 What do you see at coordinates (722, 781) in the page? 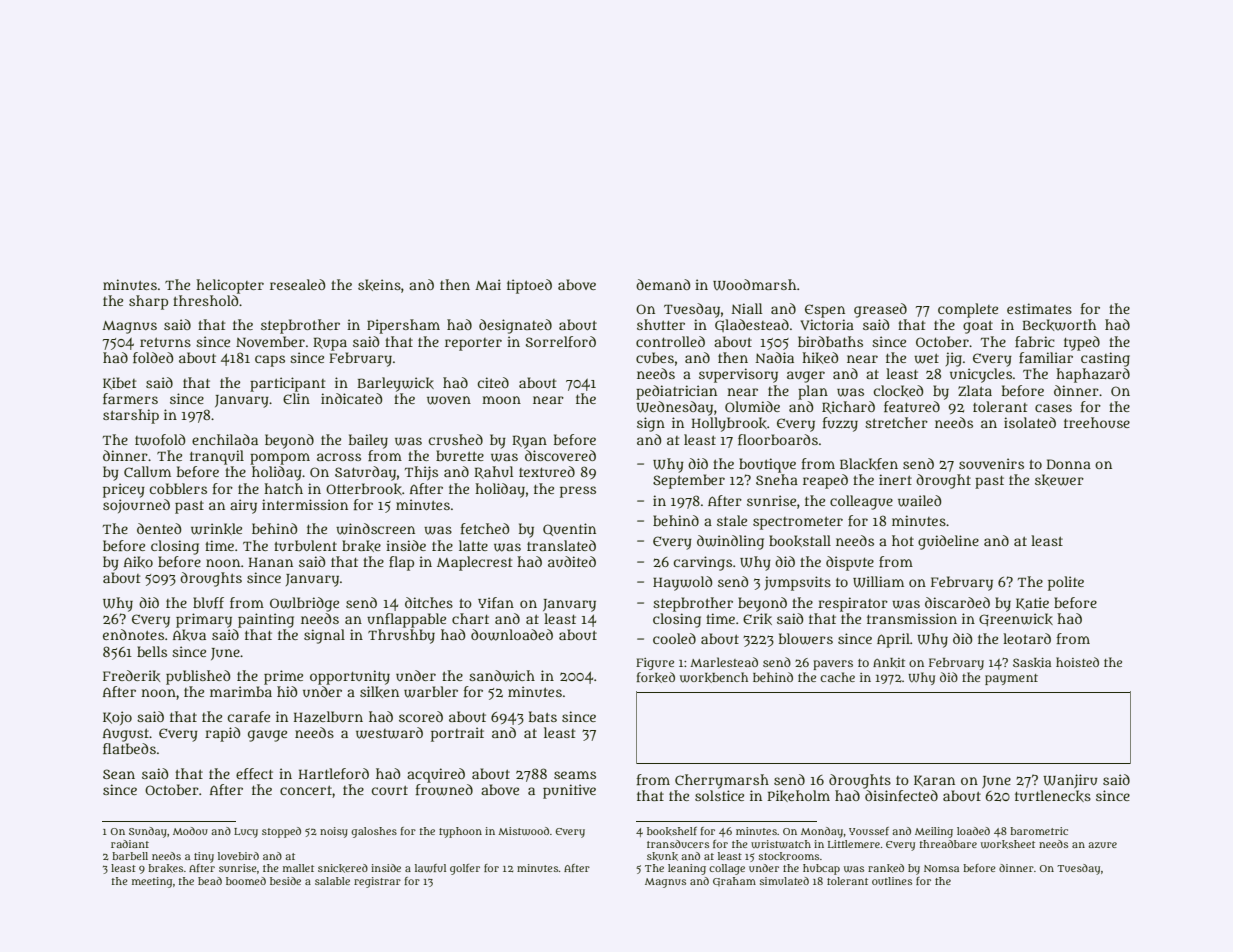
I see `Cherrymarsh` at bounding box center [722, 781].
